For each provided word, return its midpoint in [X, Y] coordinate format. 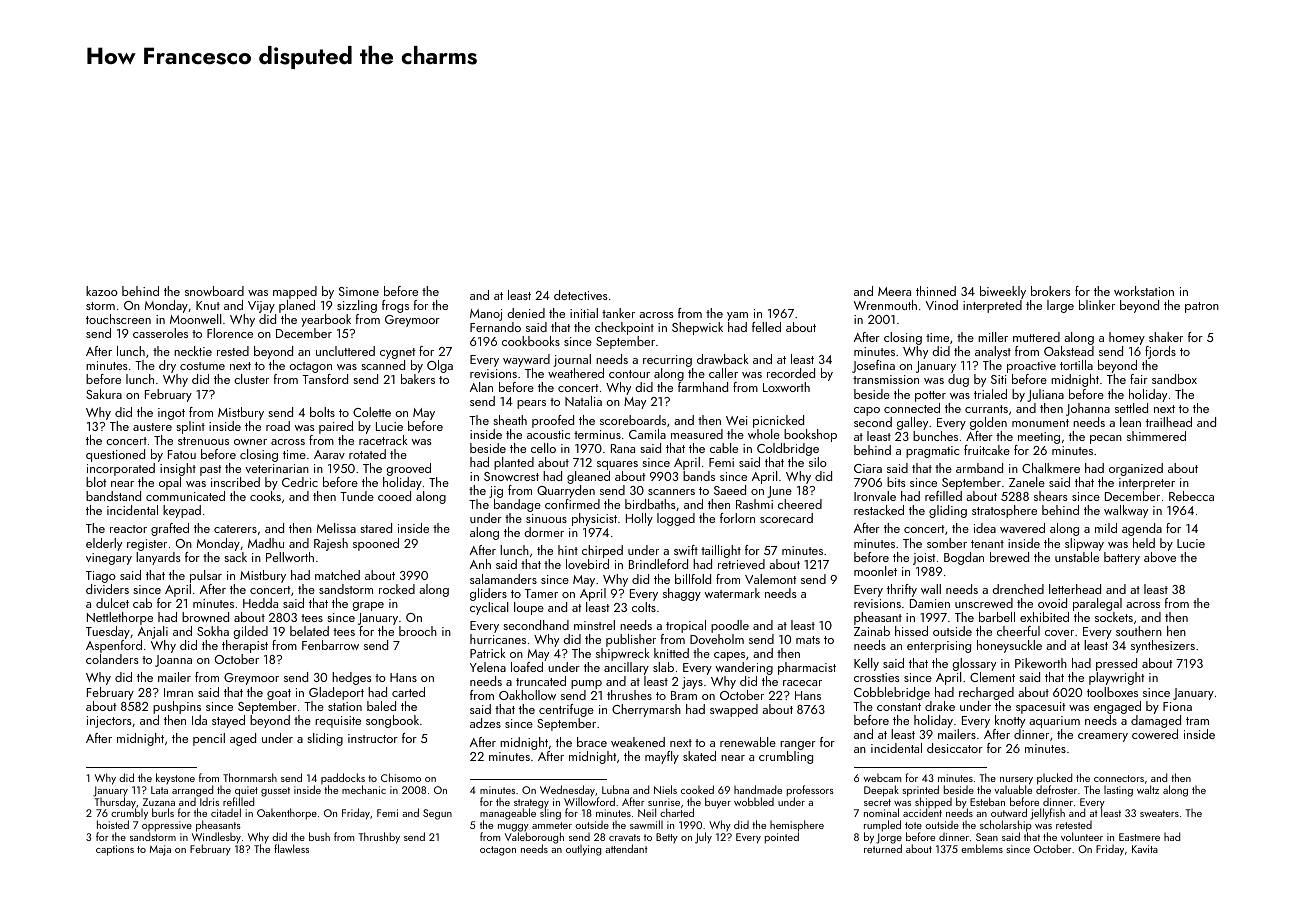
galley [912, 423]
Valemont [771, 579]
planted [514, 463]
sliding [325, 739]
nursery [1016, 781]
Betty [667, 838]
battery [1122, 558]
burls [163, 812]
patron [1202, 307]
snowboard [214, 291]
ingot [171, 414]
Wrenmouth [885, 305]
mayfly [662, 757]
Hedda [260, 603]
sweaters [1159, 813]
